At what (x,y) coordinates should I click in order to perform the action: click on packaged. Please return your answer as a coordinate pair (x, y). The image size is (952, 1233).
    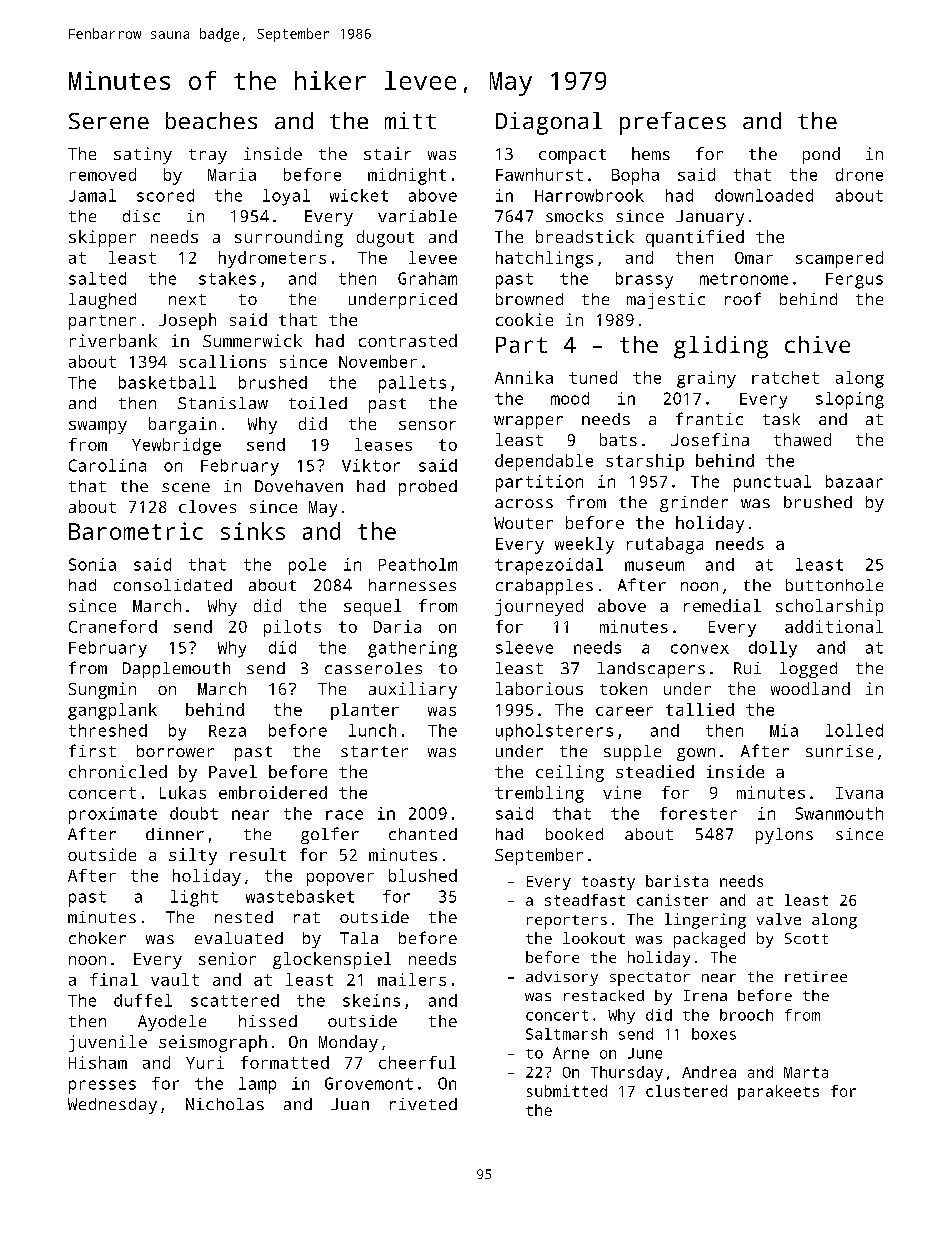
    Looking at the image, I should click on (709, 940).
